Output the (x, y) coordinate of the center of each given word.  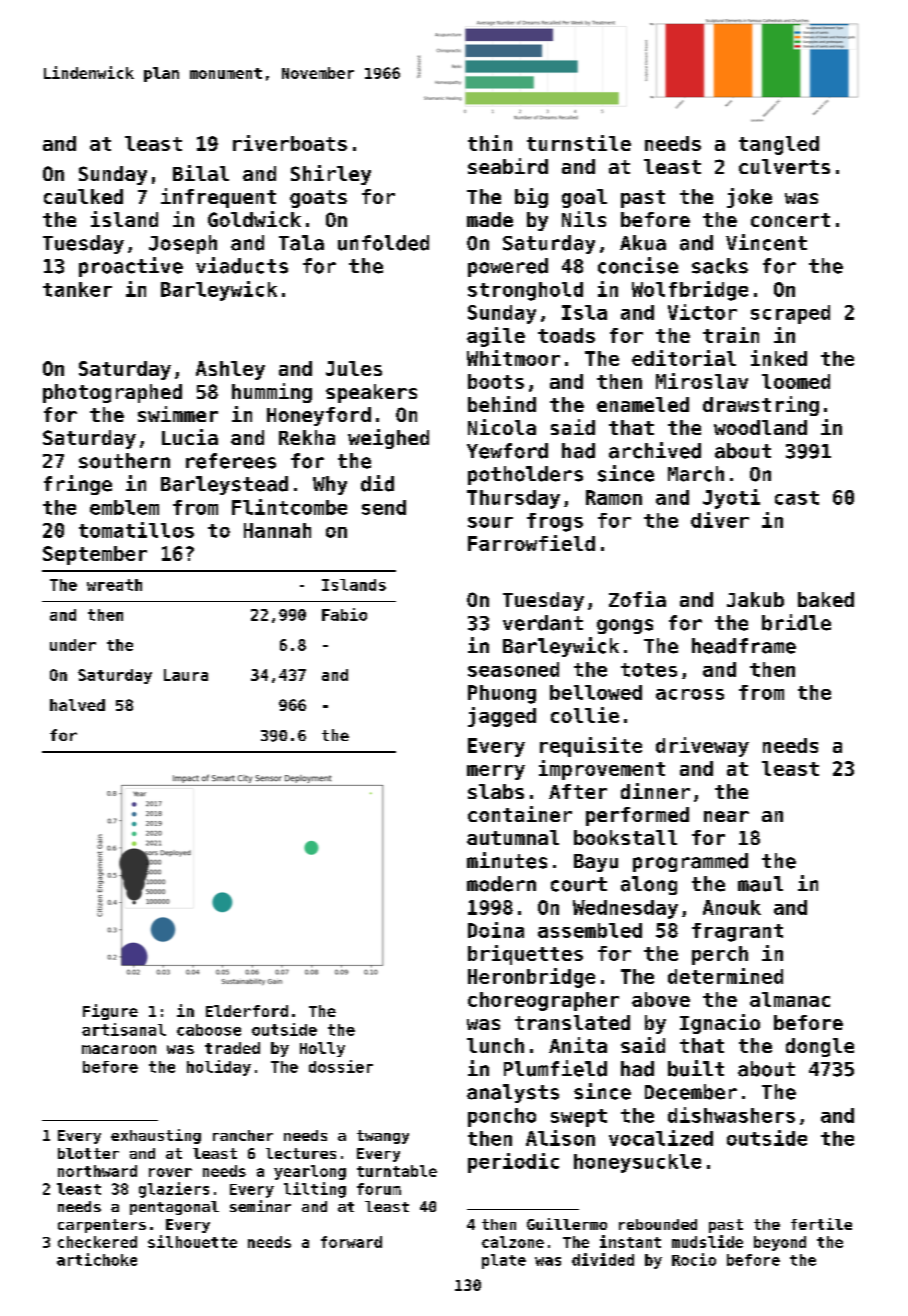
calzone (513, 1242)
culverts (784, 166)
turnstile (579, 143)
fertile (821, 1224)
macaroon (119, 1049)
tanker (77, 289)
